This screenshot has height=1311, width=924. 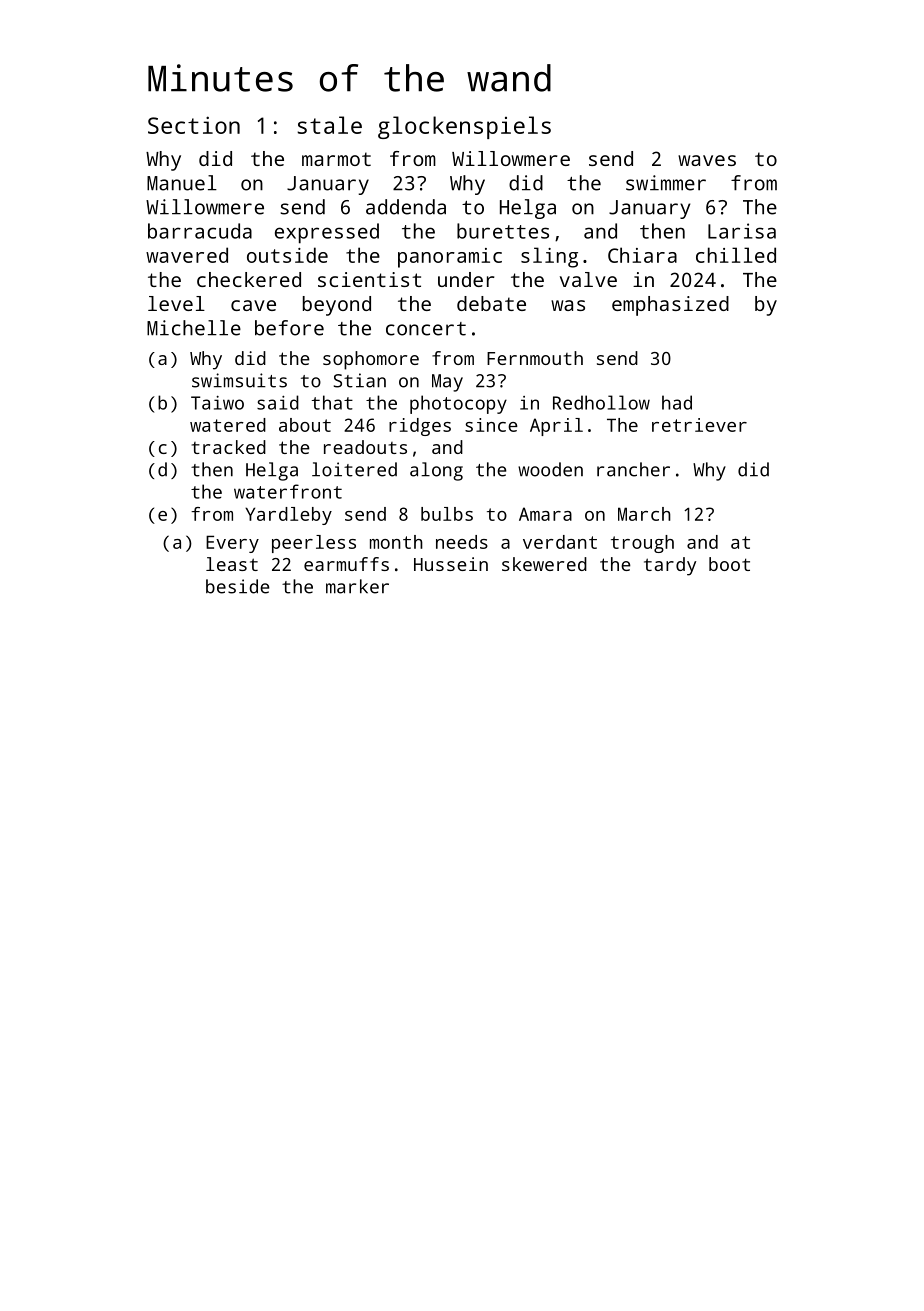 I want to click on bulbs, so click(x=447, y=514).
